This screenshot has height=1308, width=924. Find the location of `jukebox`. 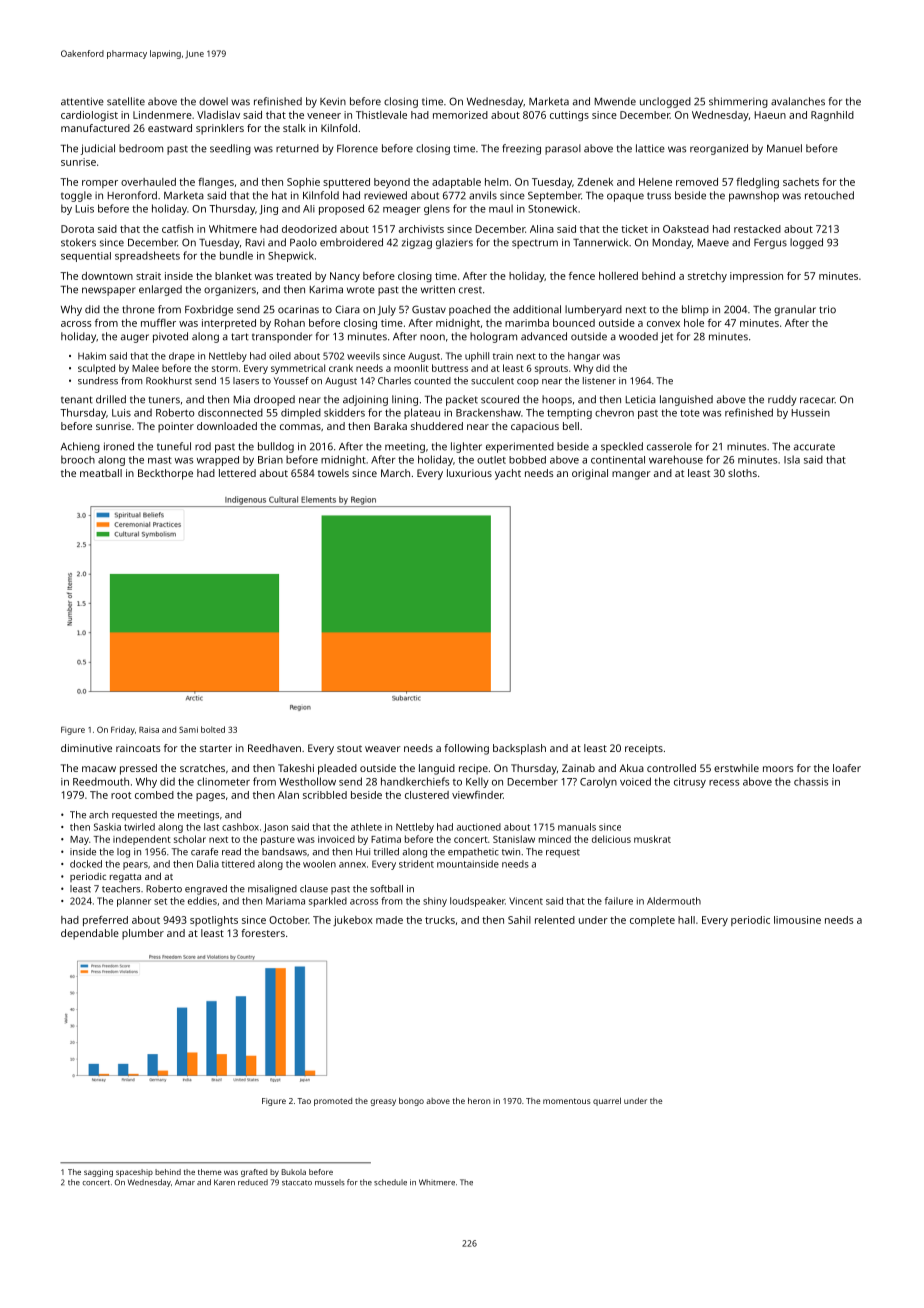

jukebox is located at coordinates (353, 921).
